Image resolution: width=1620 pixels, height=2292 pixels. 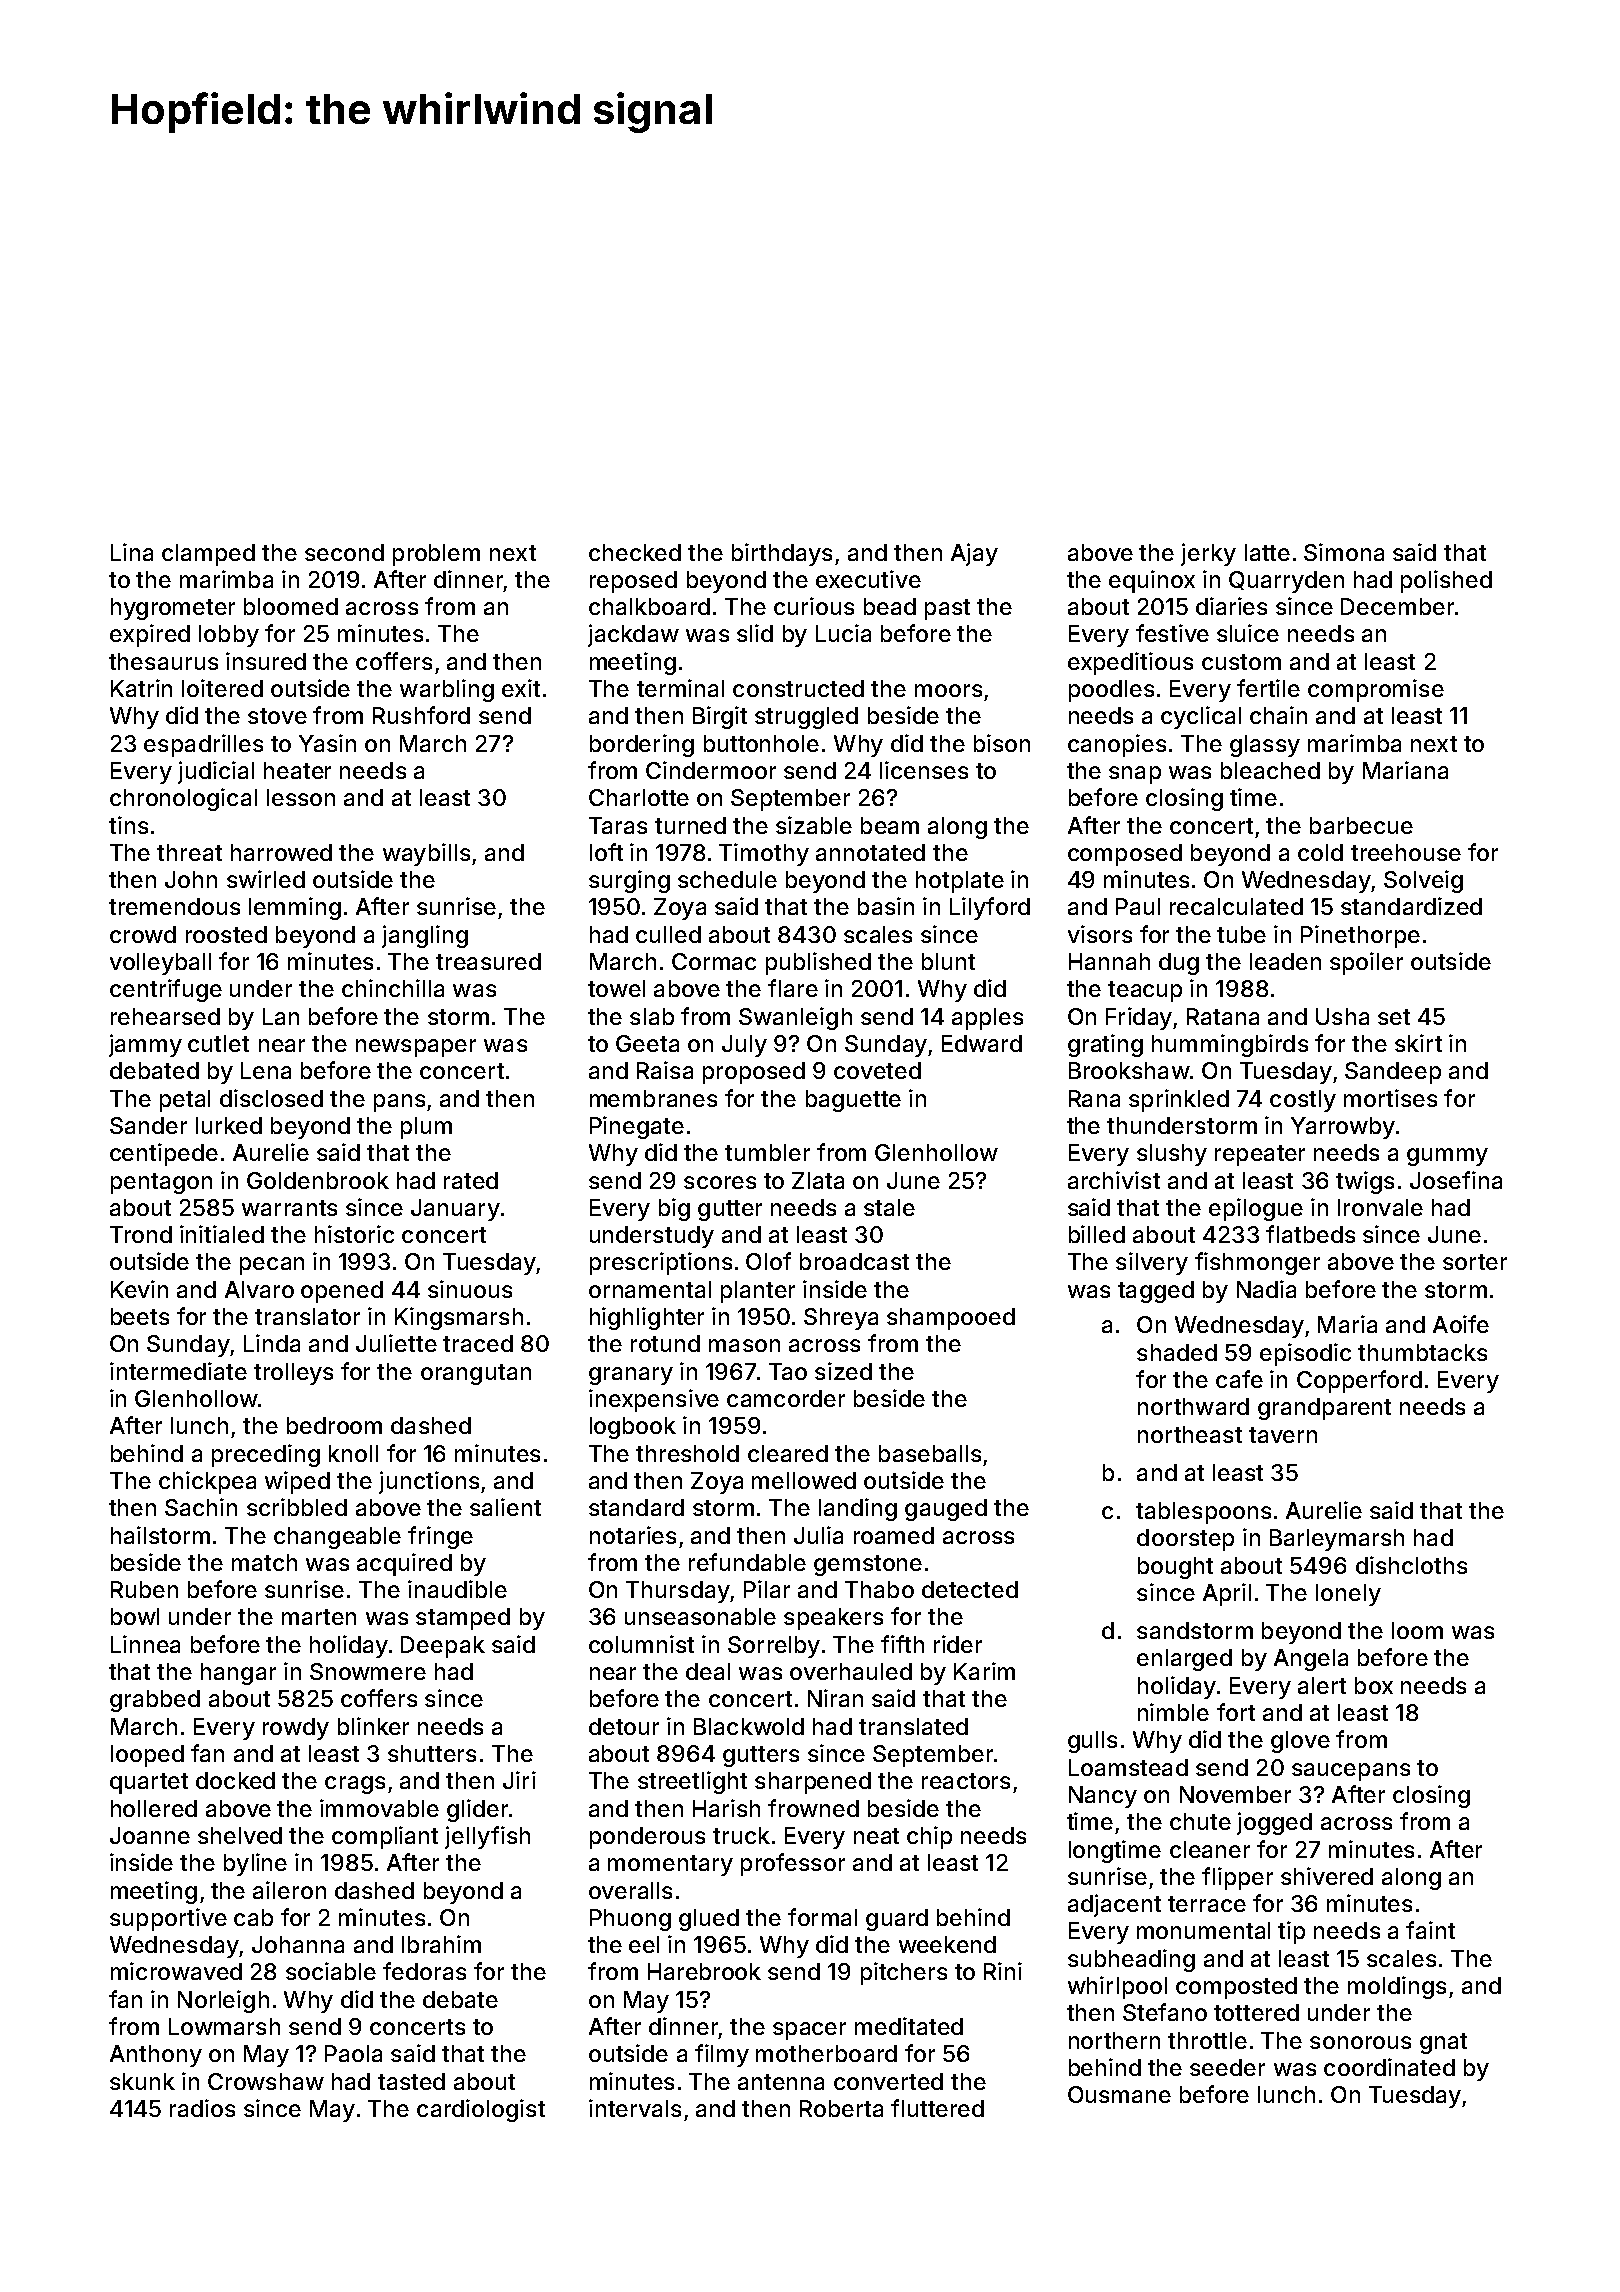 What do you see at coordinates (1208, 554) in the page?
I see `jerky` at bounding box center [1208, 554].
